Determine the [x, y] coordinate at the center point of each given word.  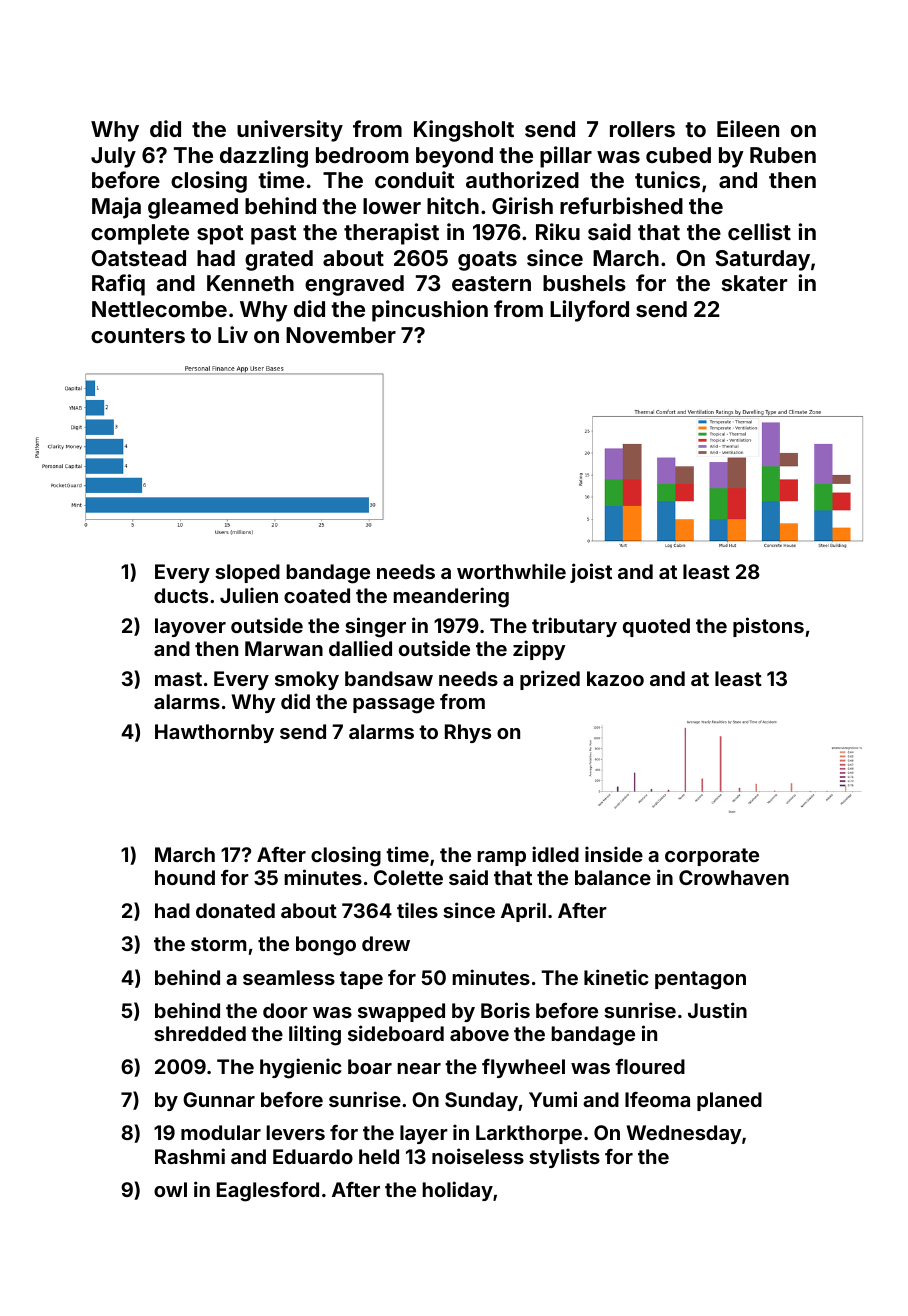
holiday [457, 1191]
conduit [414, 179]
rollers [642, 129]
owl [170, 1189]
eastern [491, 283]
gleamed [193, 208]
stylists [564, 1158]
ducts [181, 595]
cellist [759, 231]
